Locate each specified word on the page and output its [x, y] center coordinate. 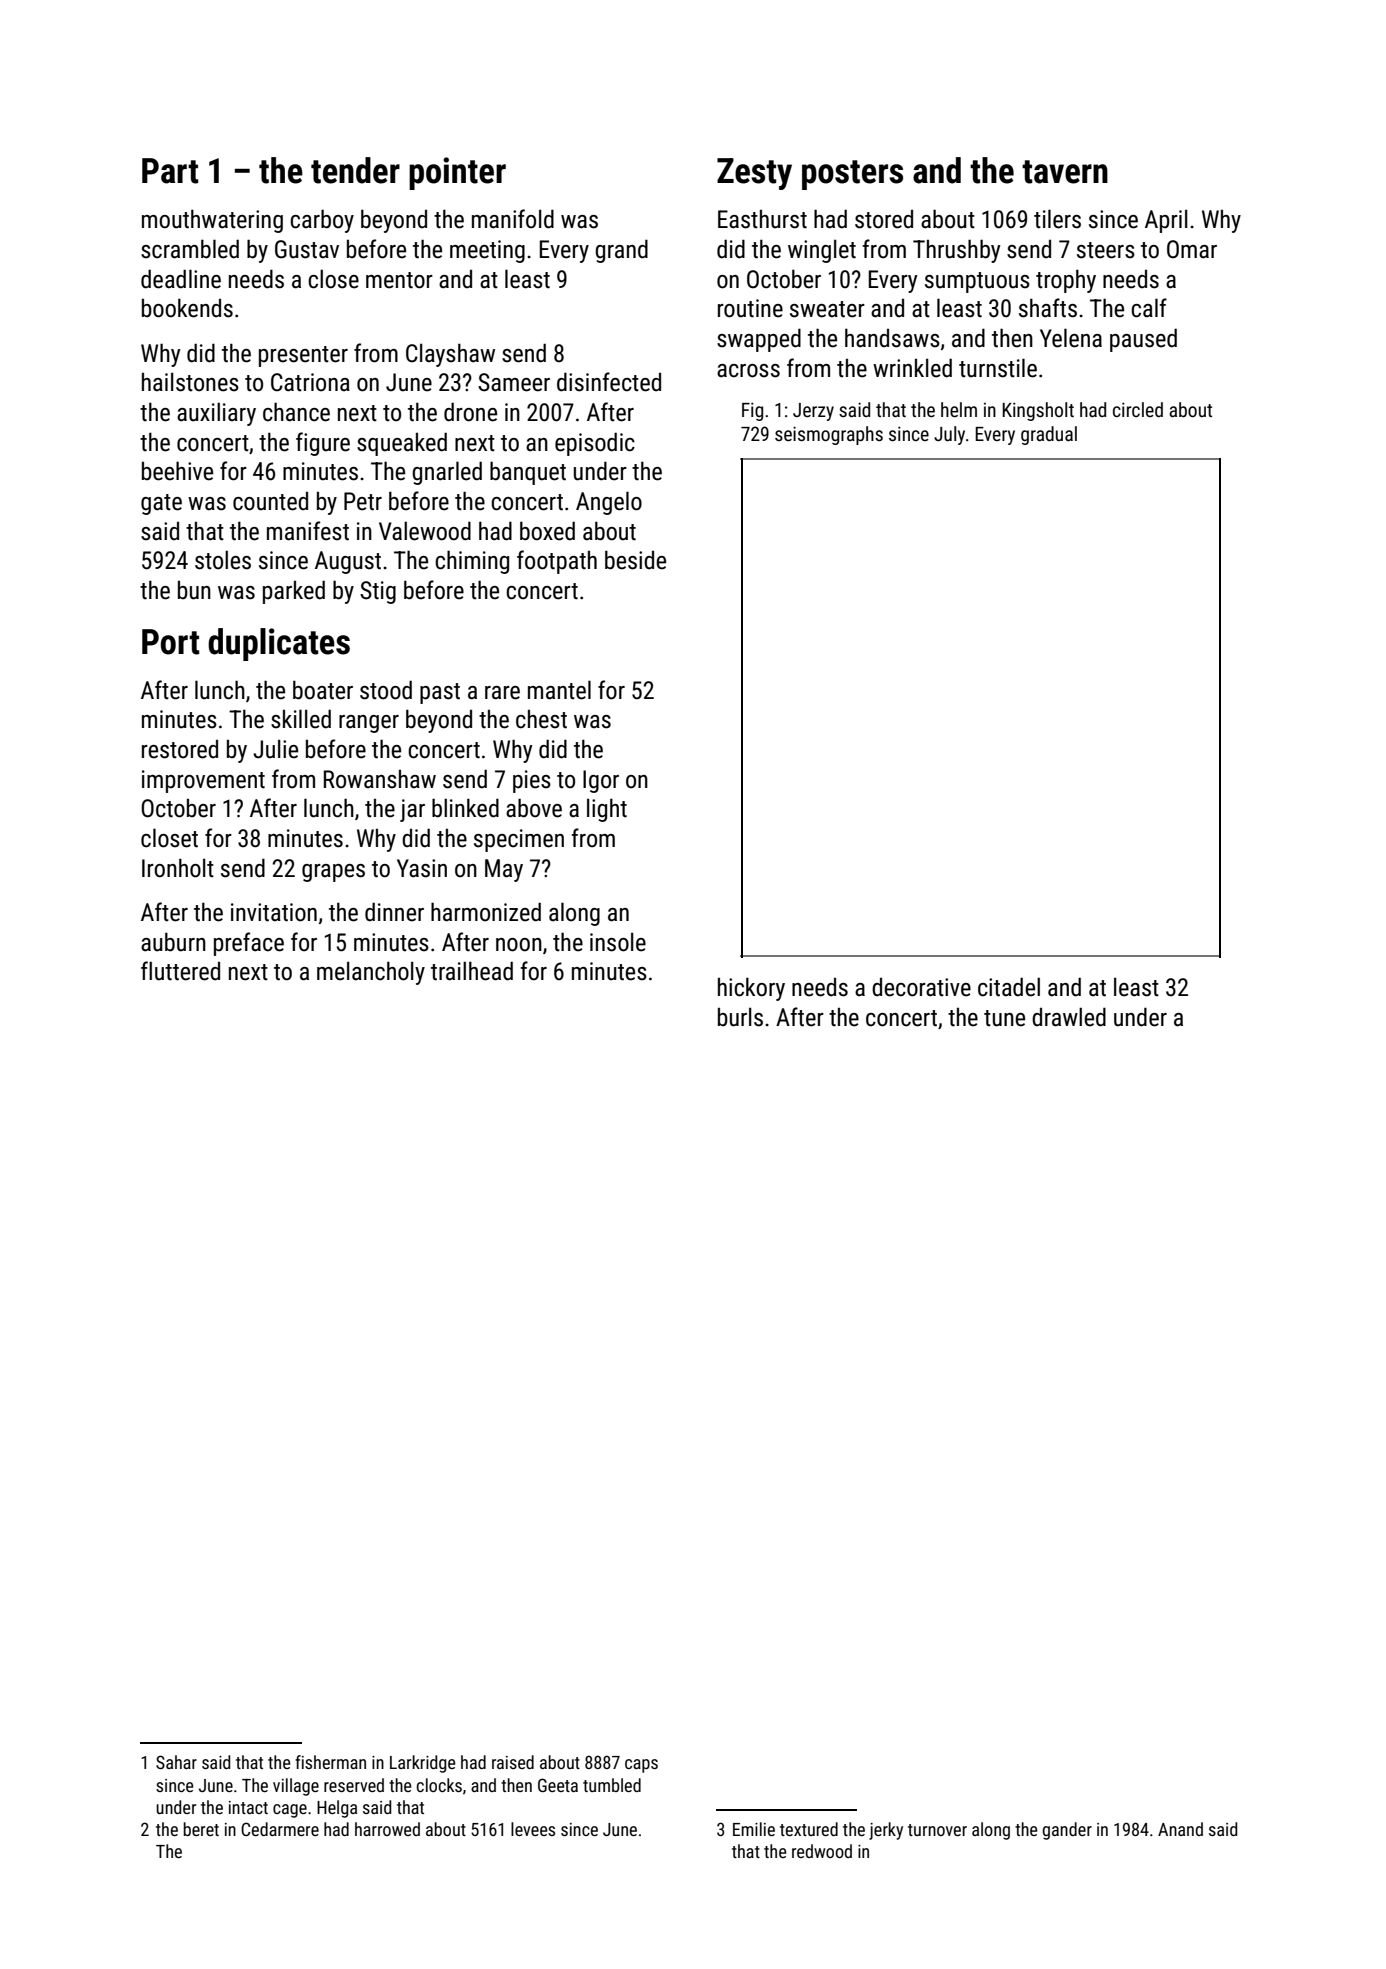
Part [170, 171]
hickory [751, 989]
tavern [1065, 172]
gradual [1049, 435]
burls [740, 1017]
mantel [559, 690]
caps [641, 1766]
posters [852, 175]
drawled [1069, 1017]
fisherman [330, 1762]
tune [1004, 1018]
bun [194, 590]
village [296, 1787]
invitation [274, 912]
